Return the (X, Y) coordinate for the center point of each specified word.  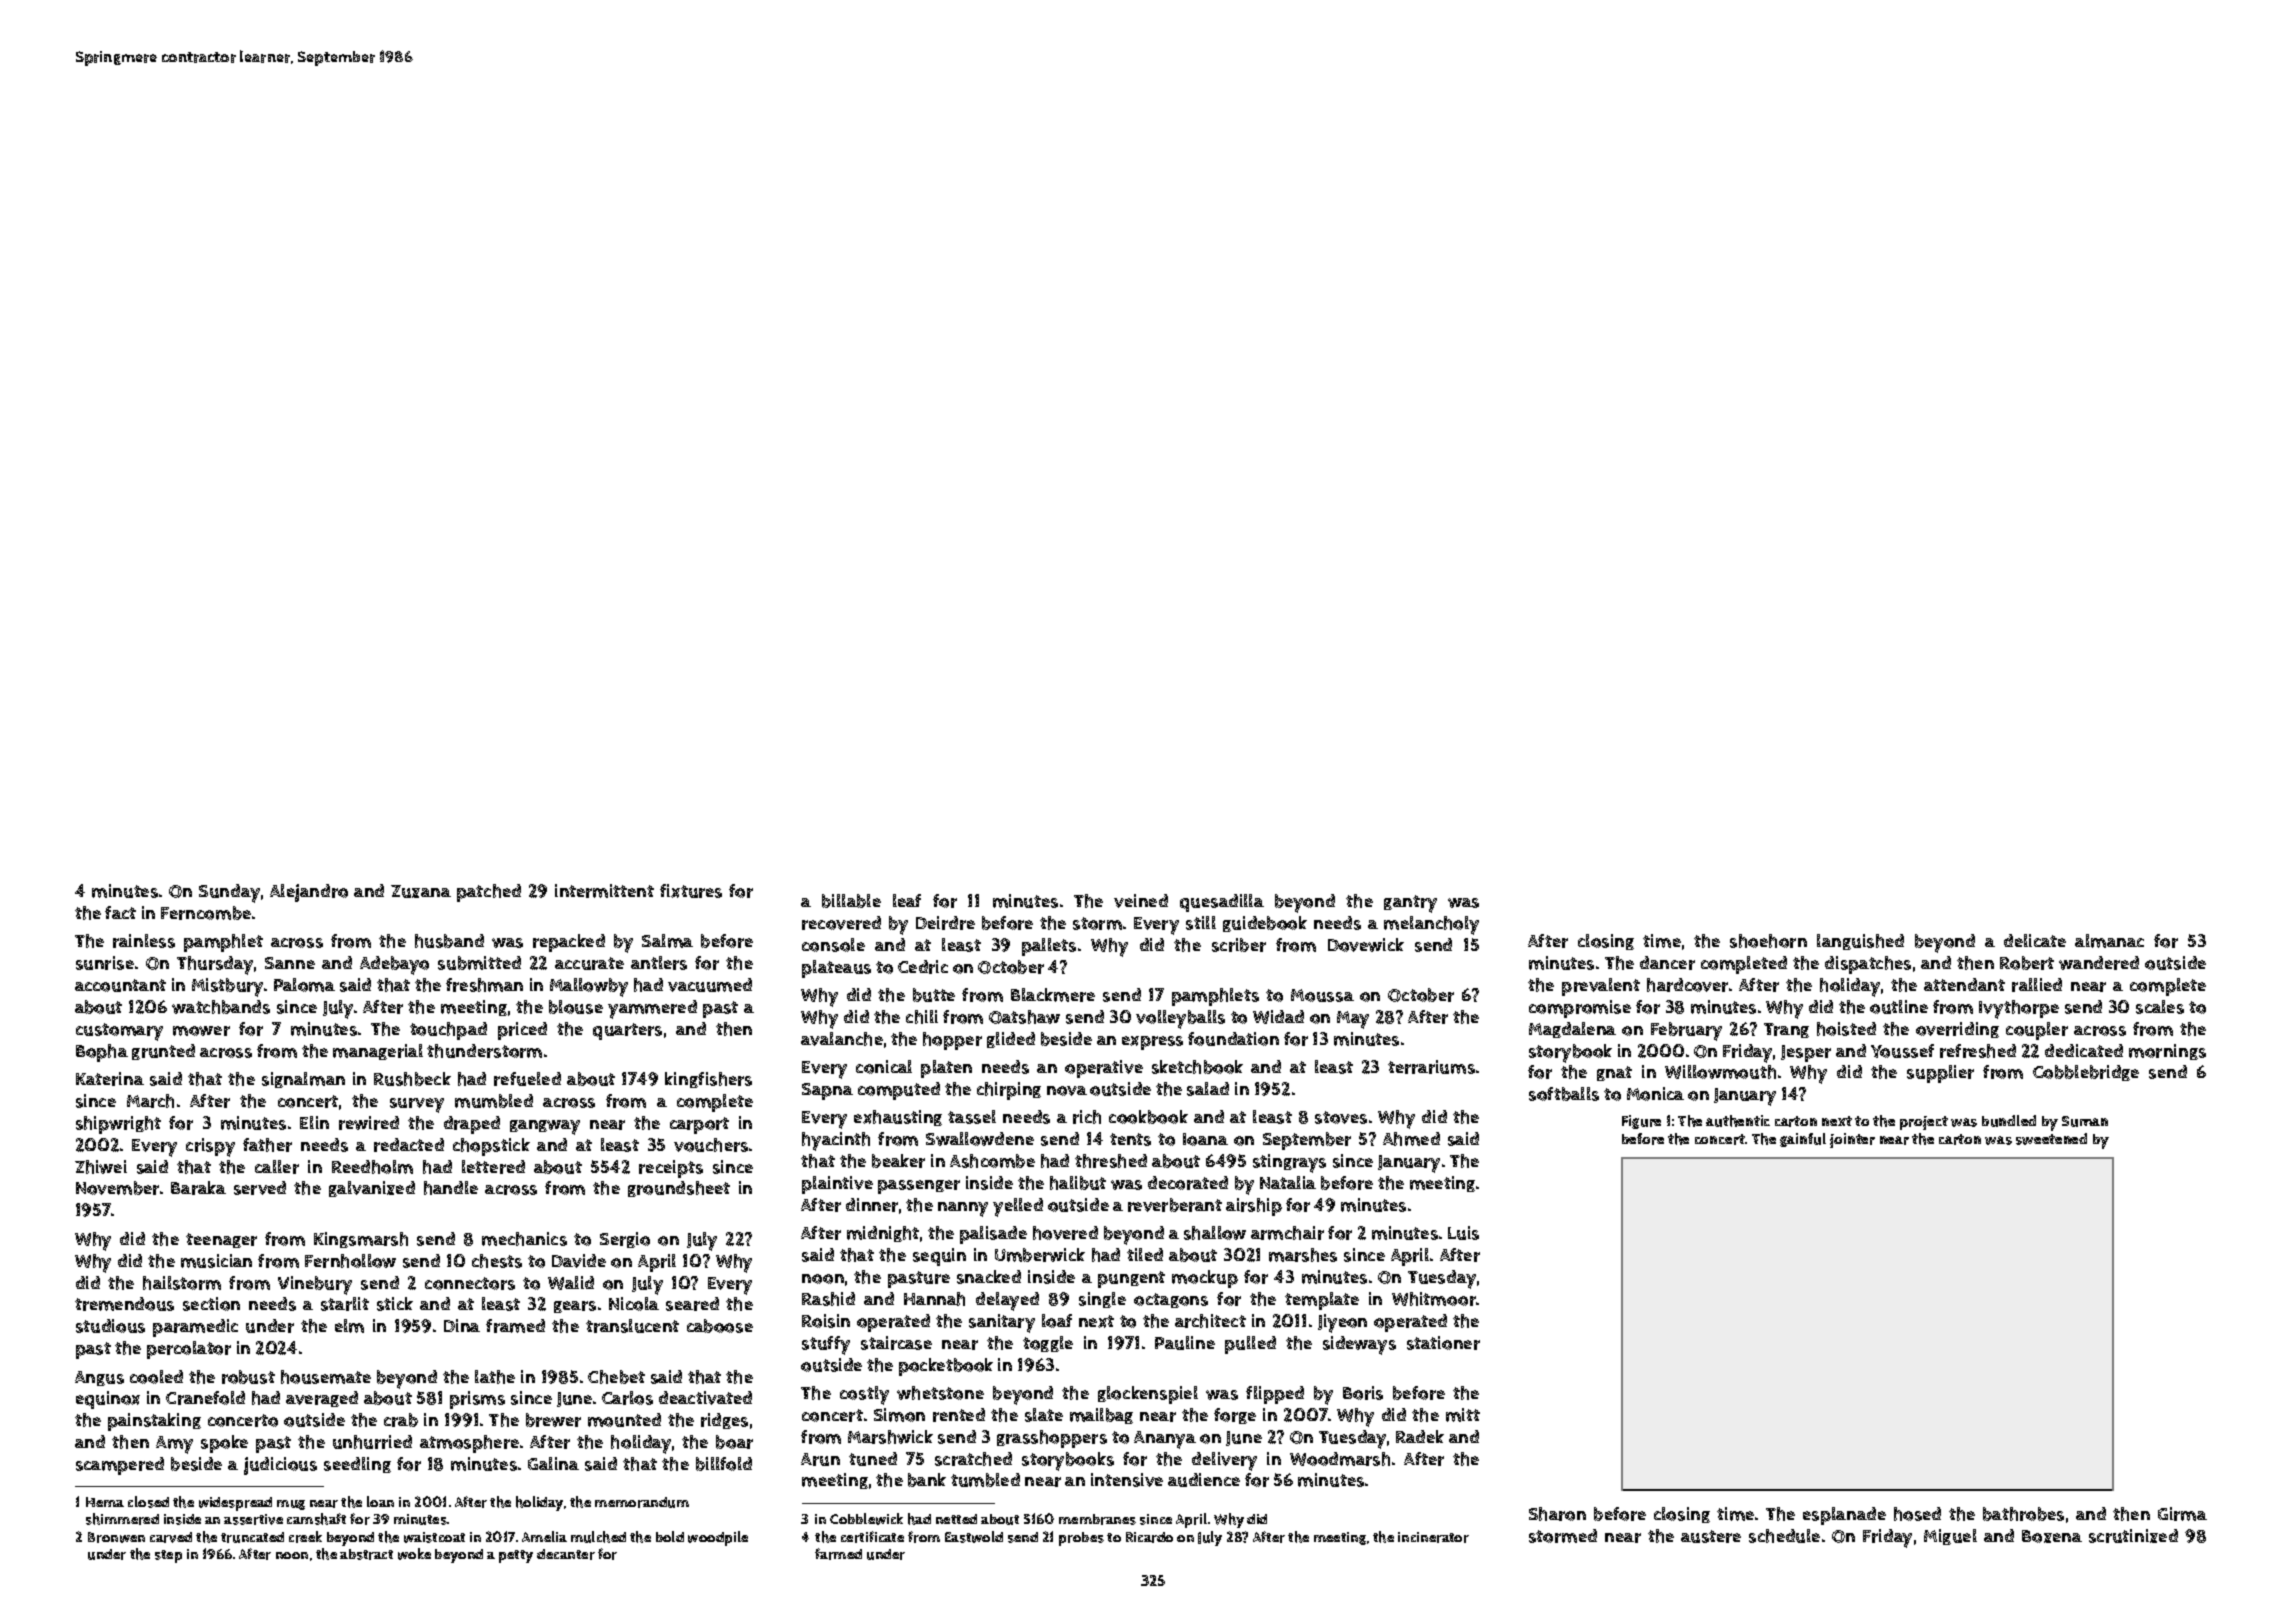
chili (922, 1017)
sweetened (2051, 1139)
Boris (1363, 1393)
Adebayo (394, 965)
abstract (366, 1554)
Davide (579, 1261)
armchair (1287, 1233)
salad (1208, 1089)
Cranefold (205, 1398)
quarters (627, 1031)
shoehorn (1768, 941)
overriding (1957, 1030)
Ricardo (1149, 1537)
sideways (1359, 1345)
